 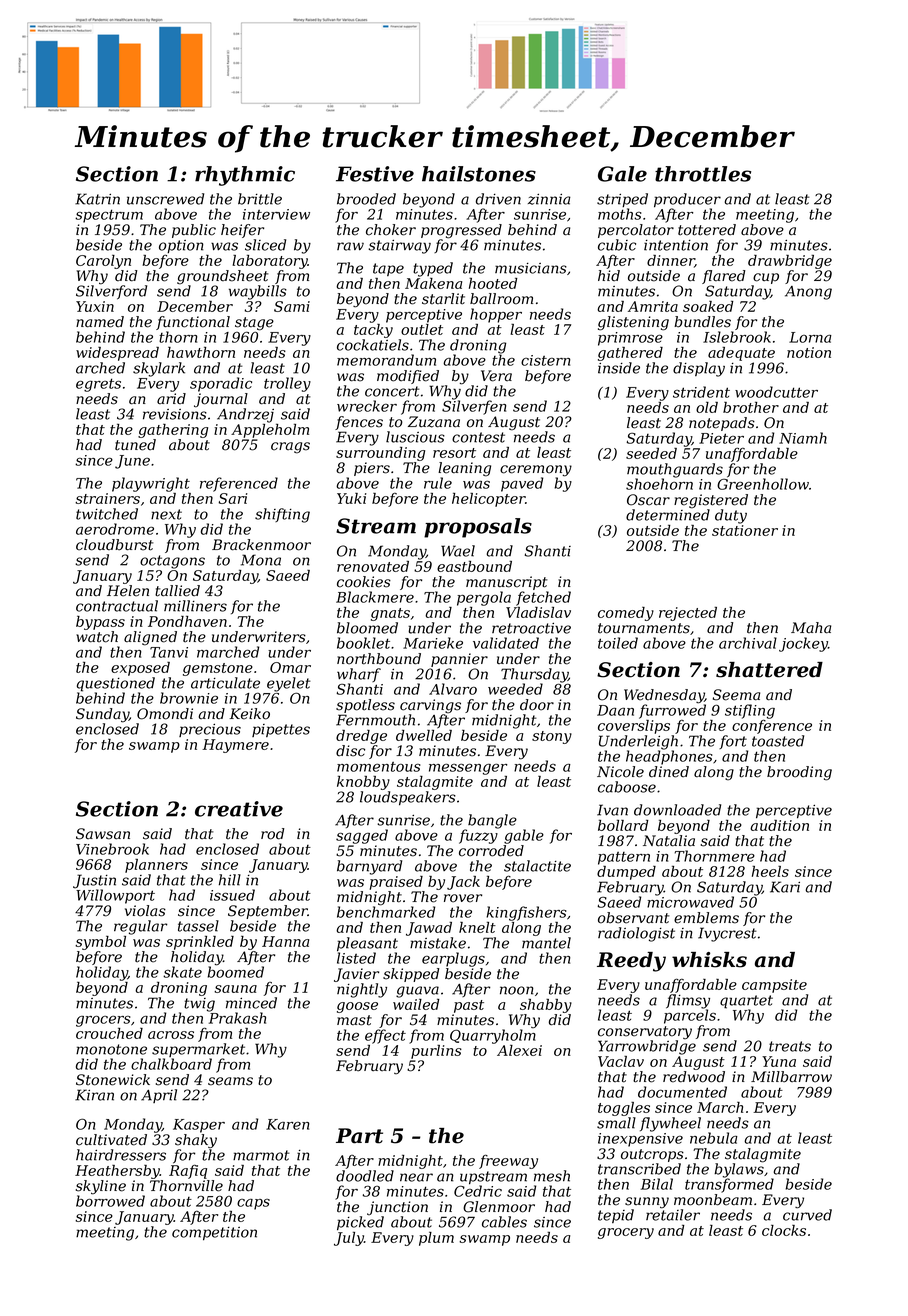 What do you see at coordinates (375, 174) in the image?
I see `Festive` at bounding box center [375, 174].
